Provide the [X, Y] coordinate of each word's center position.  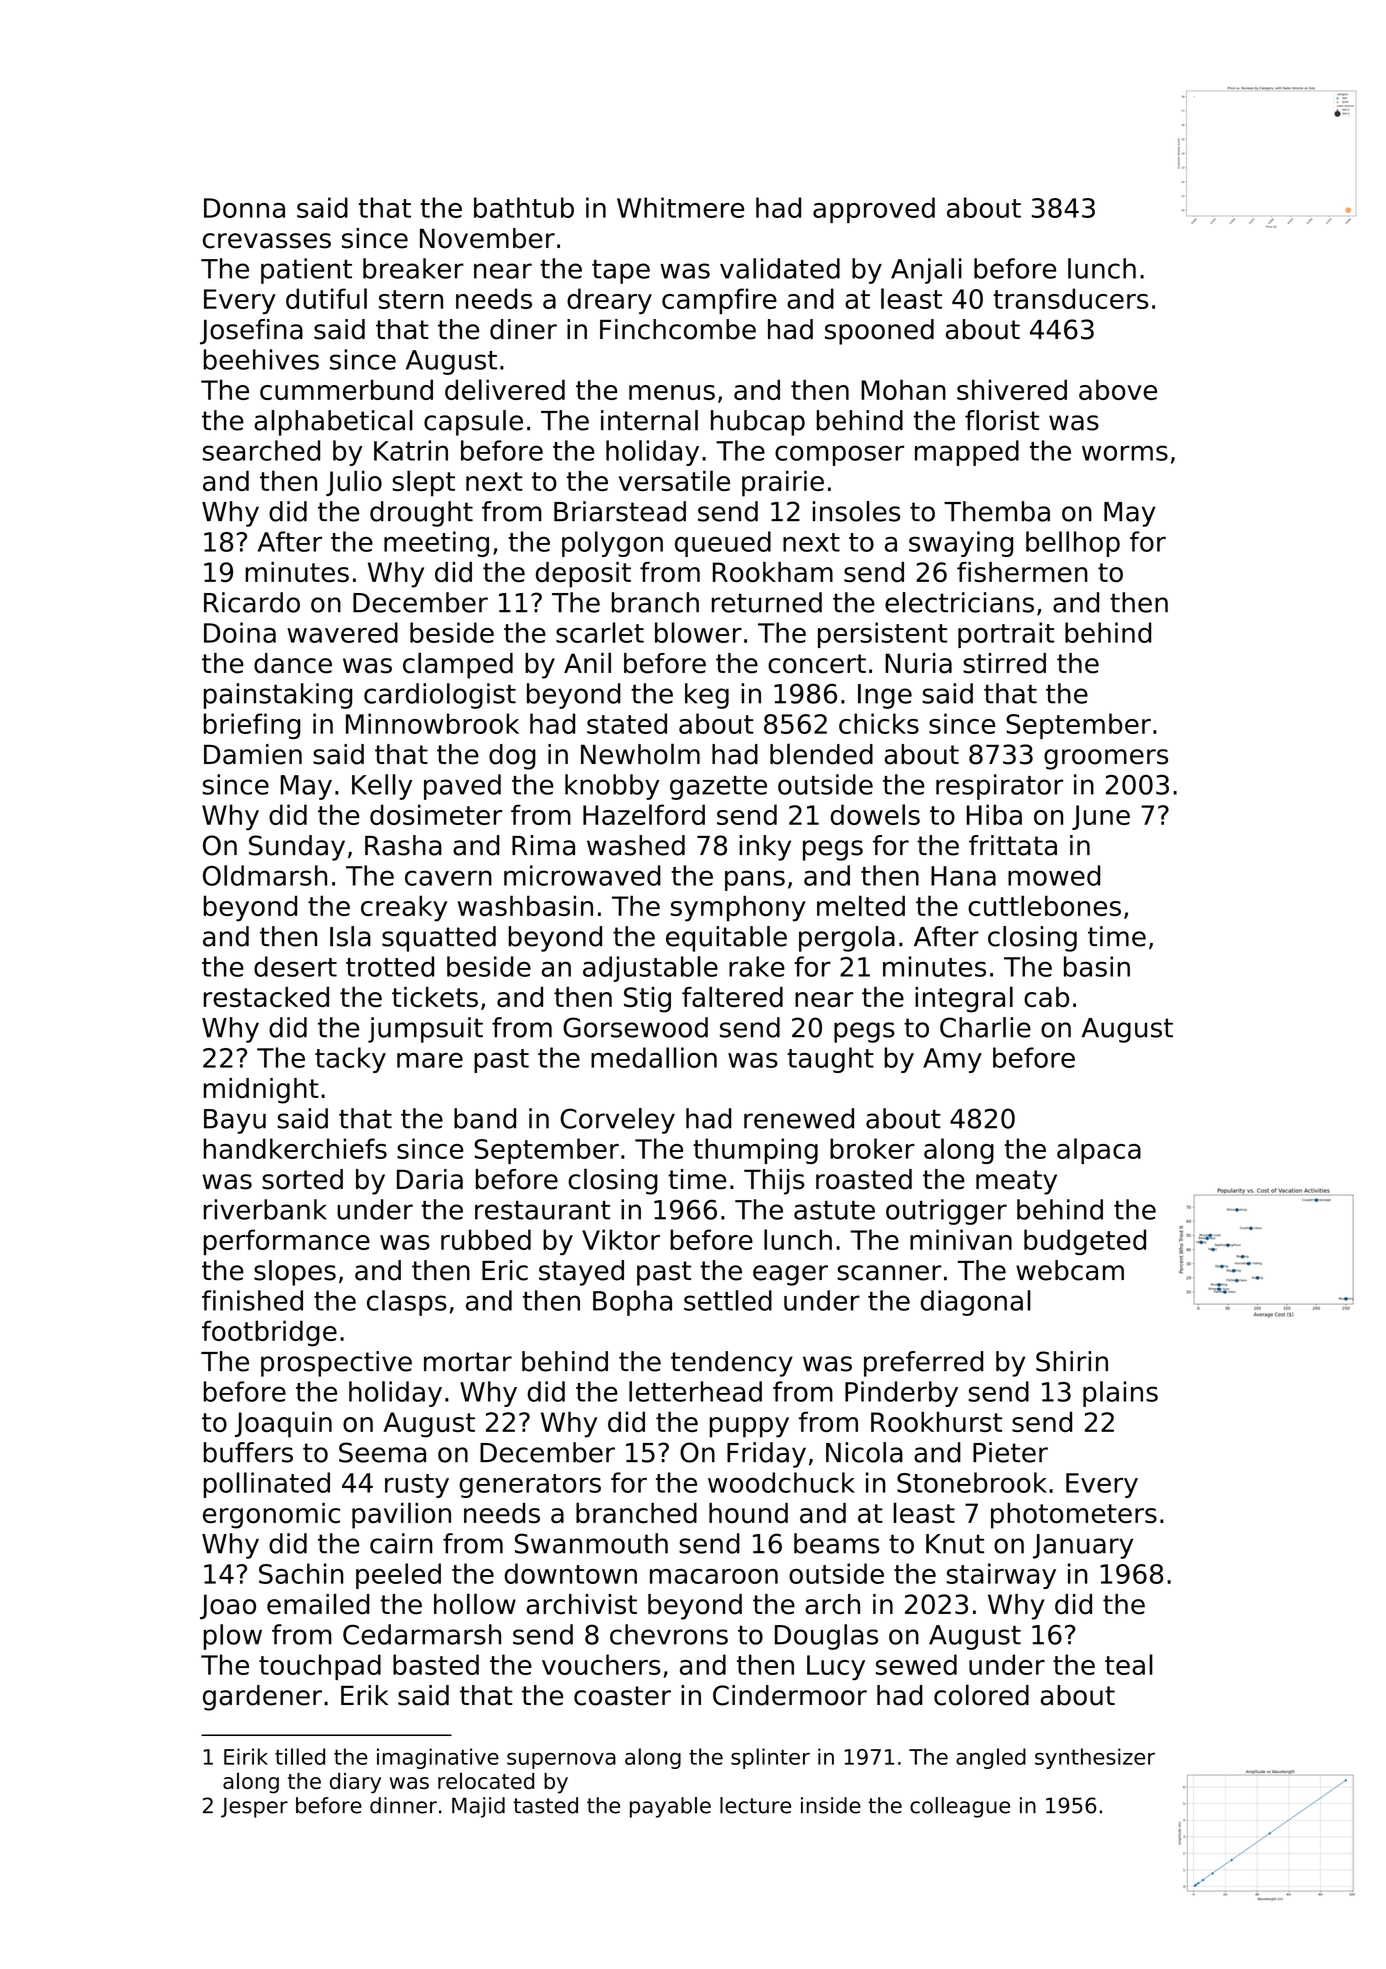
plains [1120, 1394]
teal [1129, 1664]
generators [530, 1486]
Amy [952, 1060]
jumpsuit [425, 1030]
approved [874, 210]
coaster [622, 1696]
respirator [999, 787]
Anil [587, 662]
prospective [336, 1364]
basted [436, 1664]
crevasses [267, 241]
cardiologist [440, 696]
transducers [1070, 298]
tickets [435, 997]
